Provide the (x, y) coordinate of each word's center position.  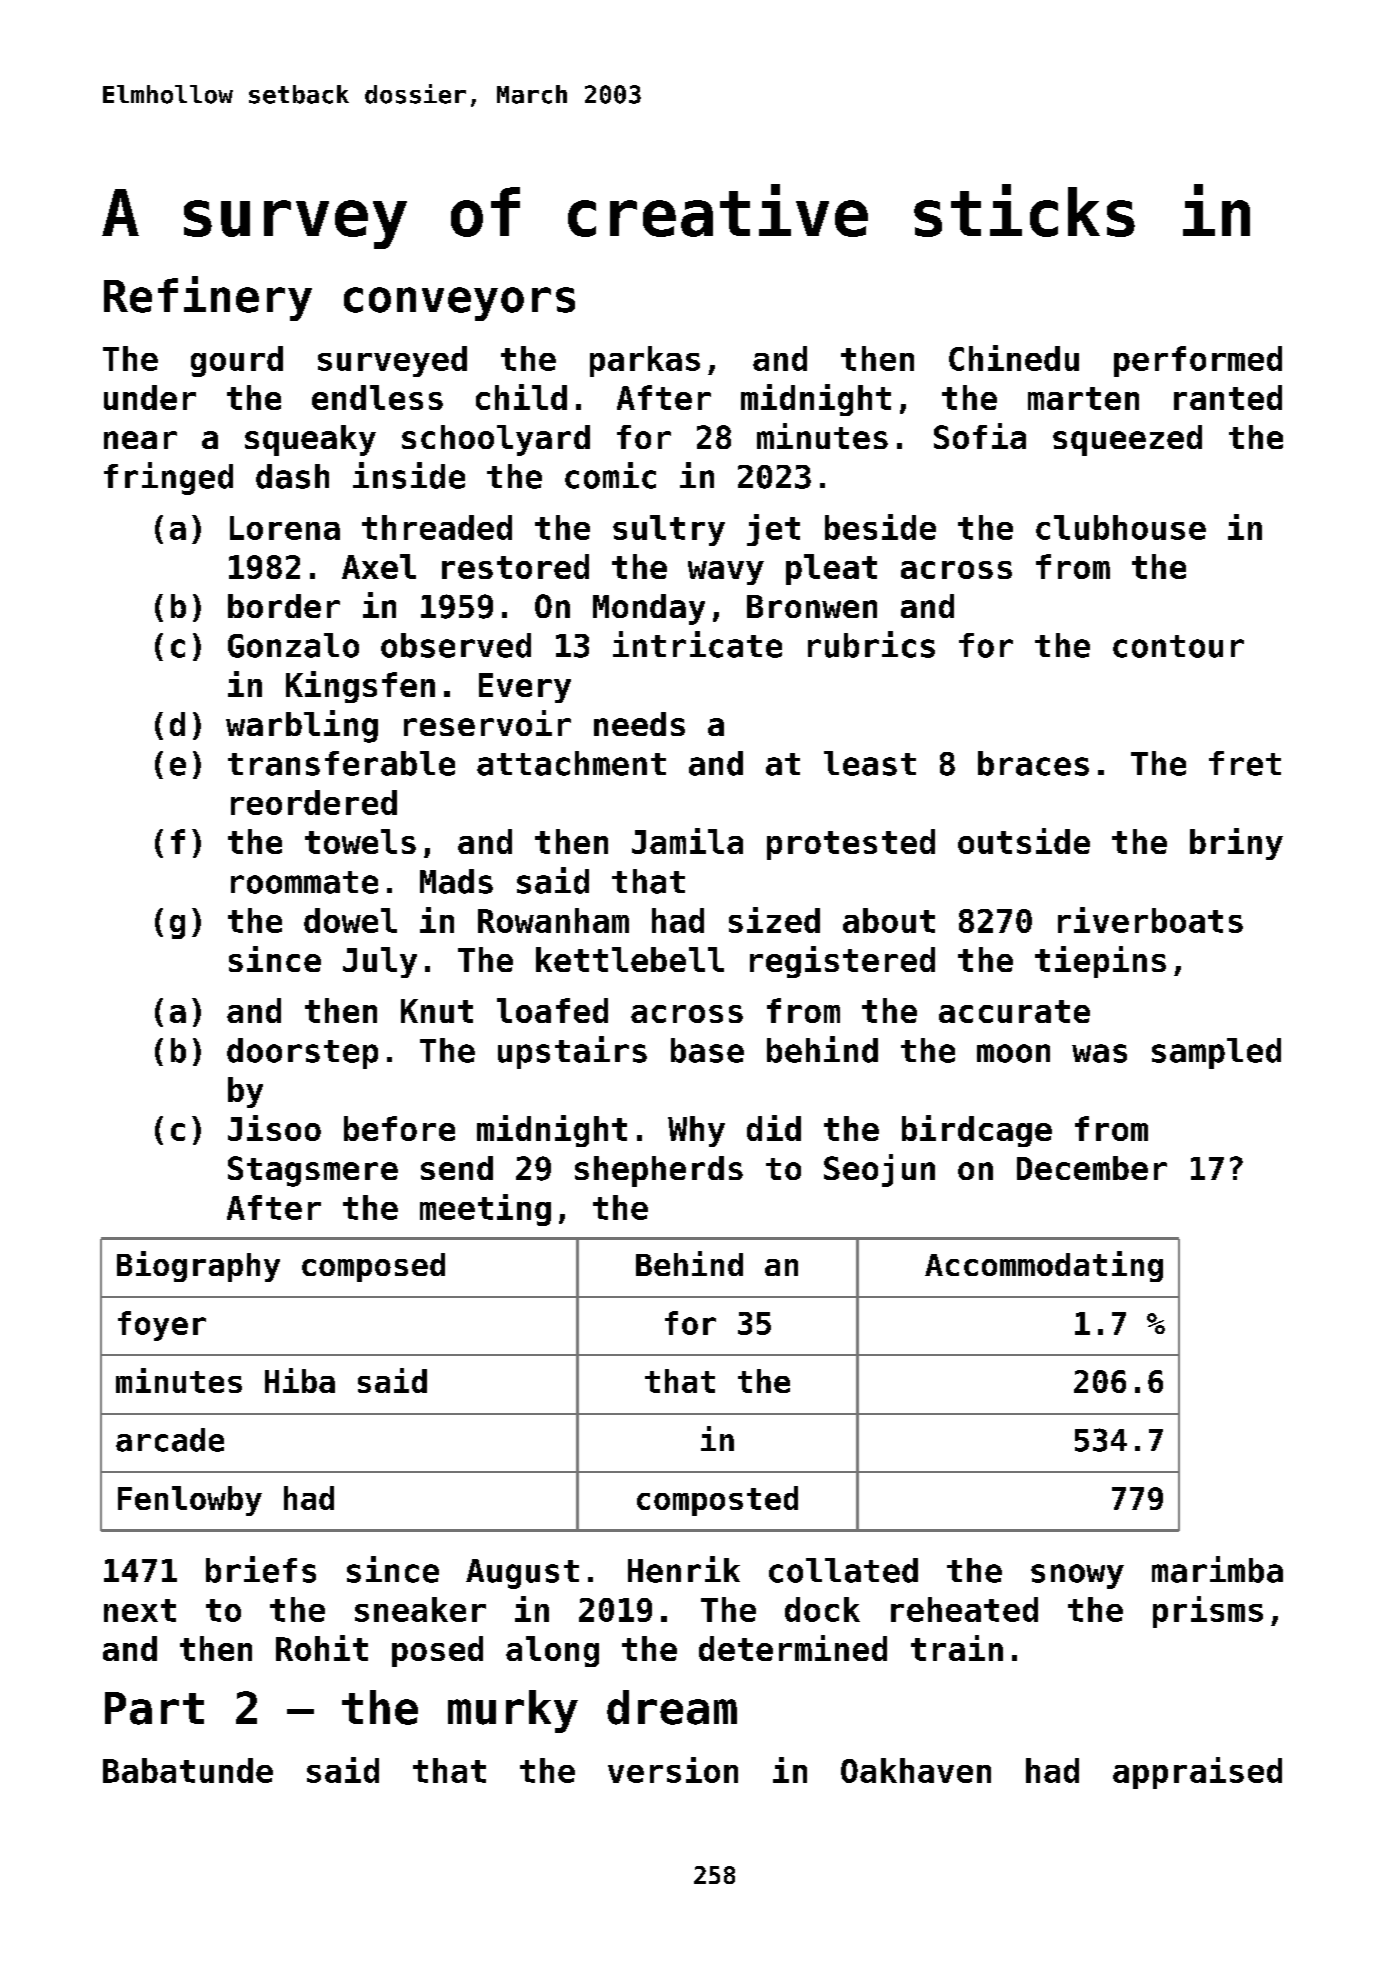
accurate (1014, 1011)
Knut (437, 1011)
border (284, 606)
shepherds (659, 1171)
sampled (1216, 1053)
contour (1178, 646)
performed (1198, 361)
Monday (649, 609)
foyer (162, 1326)
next (140, 1610)
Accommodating (1044, 1266)
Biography (198, 1266)
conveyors (459, 304)
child (521, 397)
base (707, 1050)
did (774, 1128)
